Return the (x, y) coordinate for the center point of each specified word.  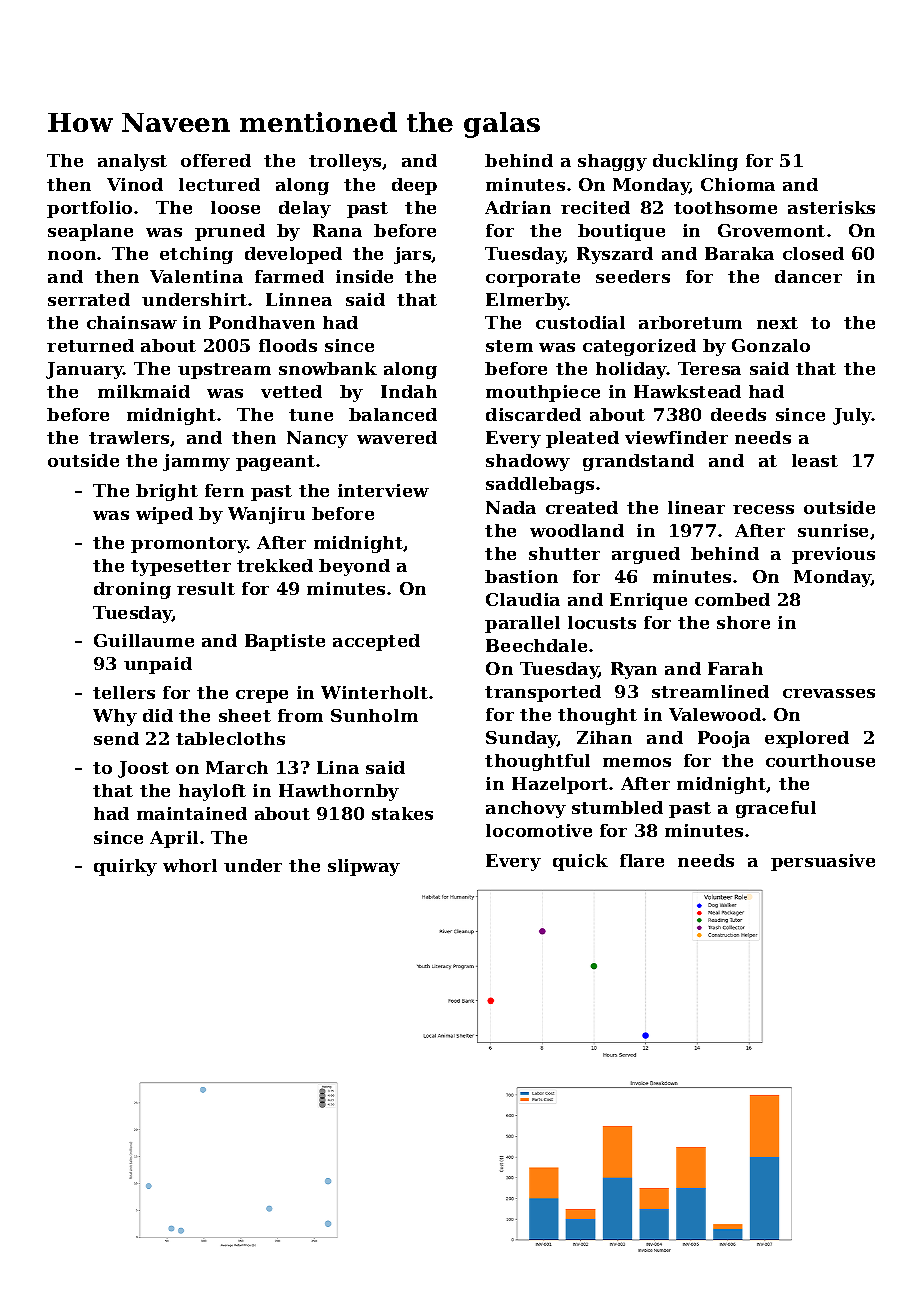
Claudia (523, 599)
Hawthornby (339, 792)
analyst (132, 162)
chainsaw (132, 322)
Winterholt (374, 692)
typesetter (181, 568)
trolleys (345, 162)
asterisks (831, 207)
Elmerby (527, 301)
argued (646, 555)
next (777, 323)
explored (807, 739)
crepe (262, 696)
